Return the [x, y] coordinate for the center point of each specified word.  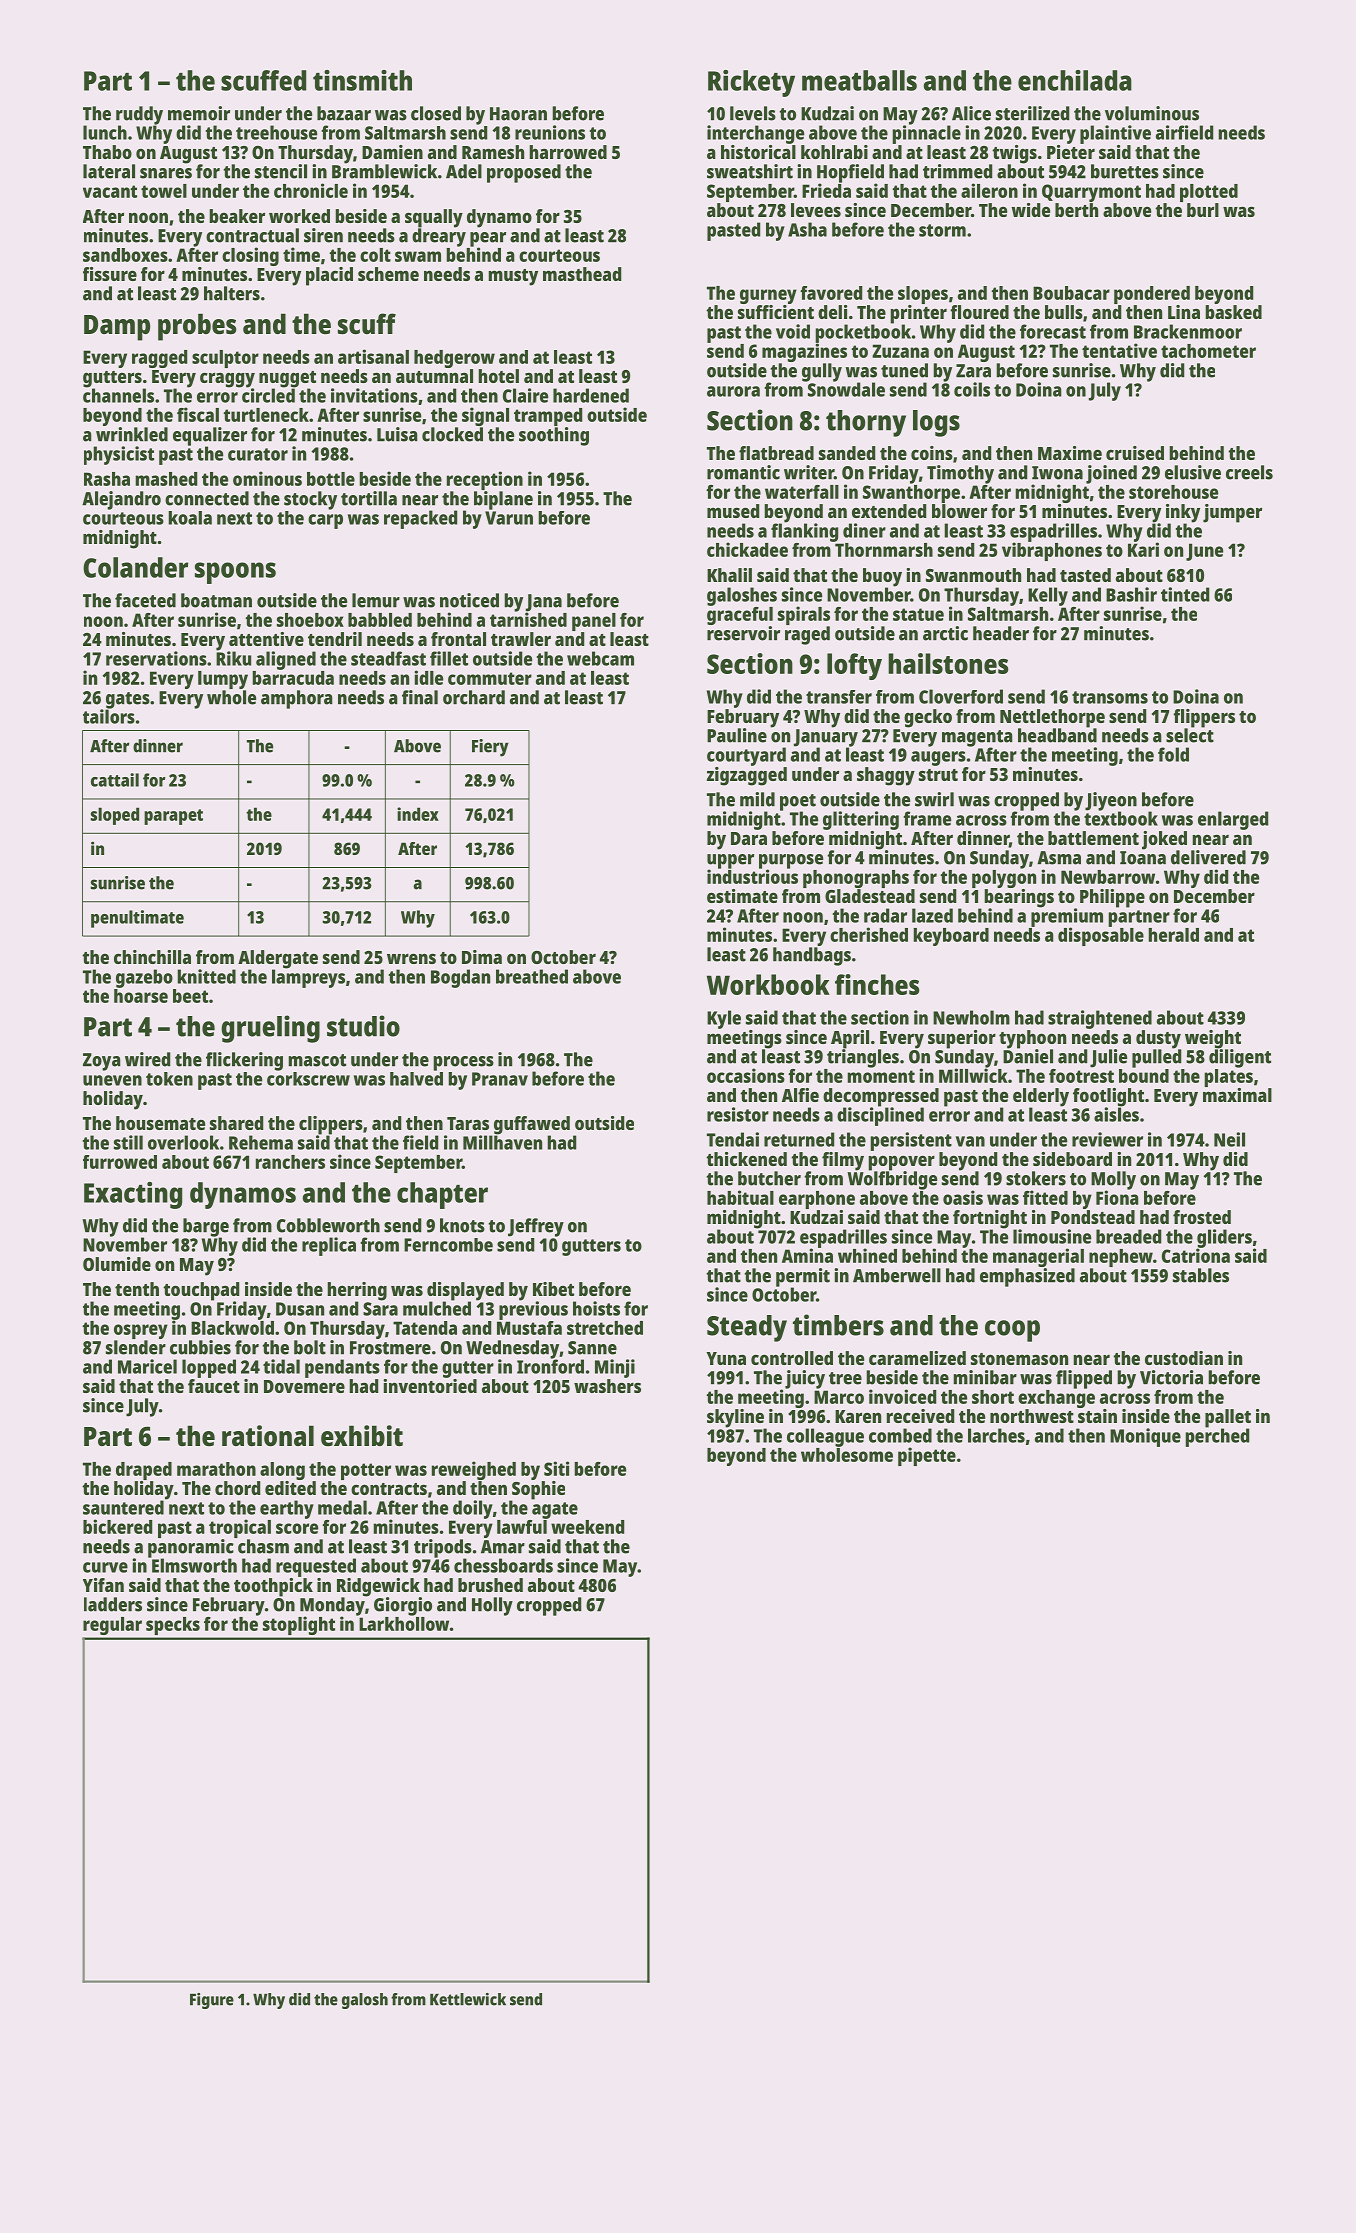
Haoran [518, 114]
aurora [733, 391]
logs [936, 423]
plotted [1209, 193]
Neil [1229, 1139]
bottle [331, 479]
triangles [863, 1058]
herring [357, 1291]
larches [996, 1435]
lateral [109, 171]
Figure [212, 2001]
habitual [740, 1197]
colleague [825, 1437]
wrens [411, 958]
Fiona [1117, 1197]
